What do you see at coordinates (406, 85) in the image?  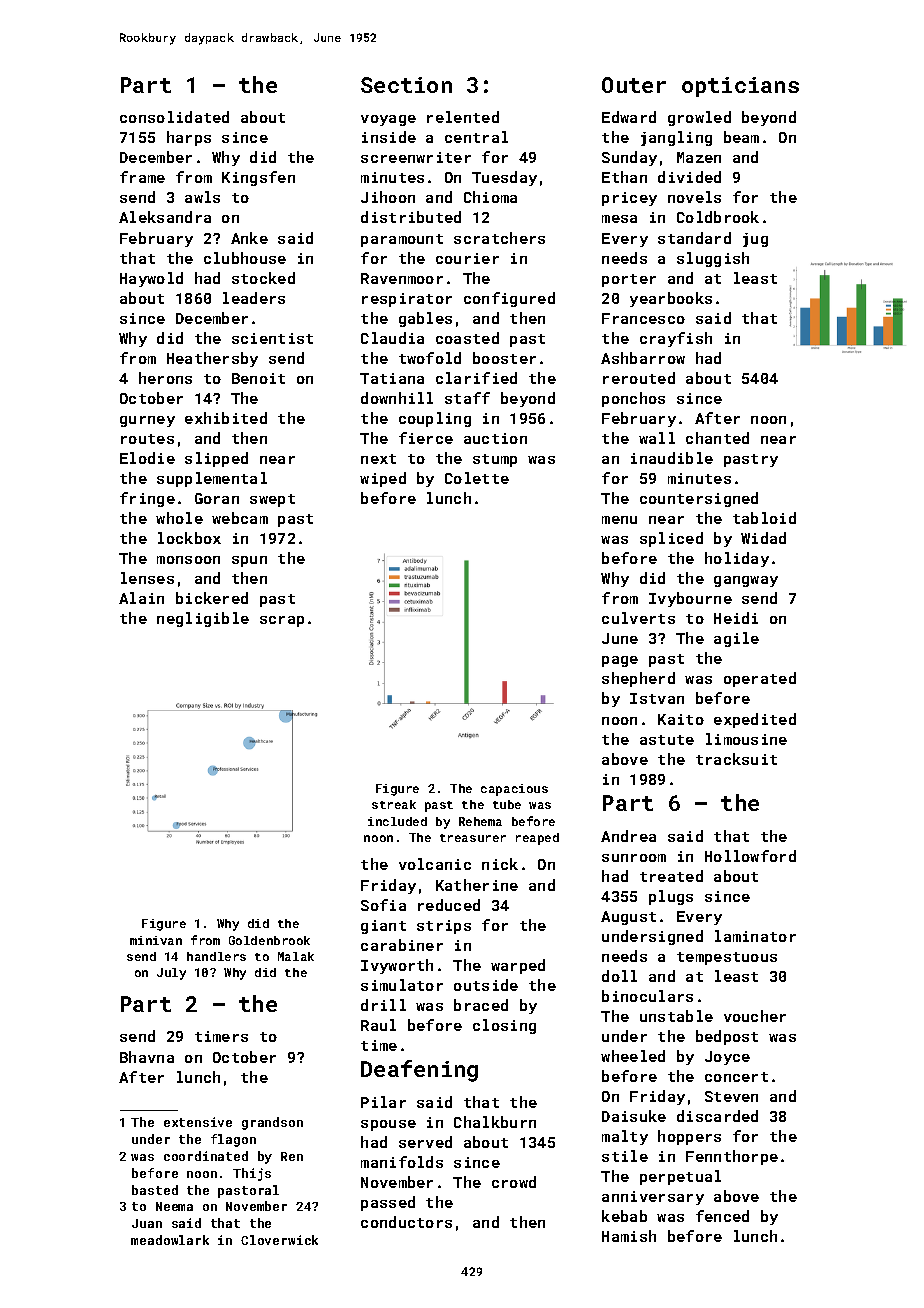 I see `Section` at bounding box center [406, 85].
